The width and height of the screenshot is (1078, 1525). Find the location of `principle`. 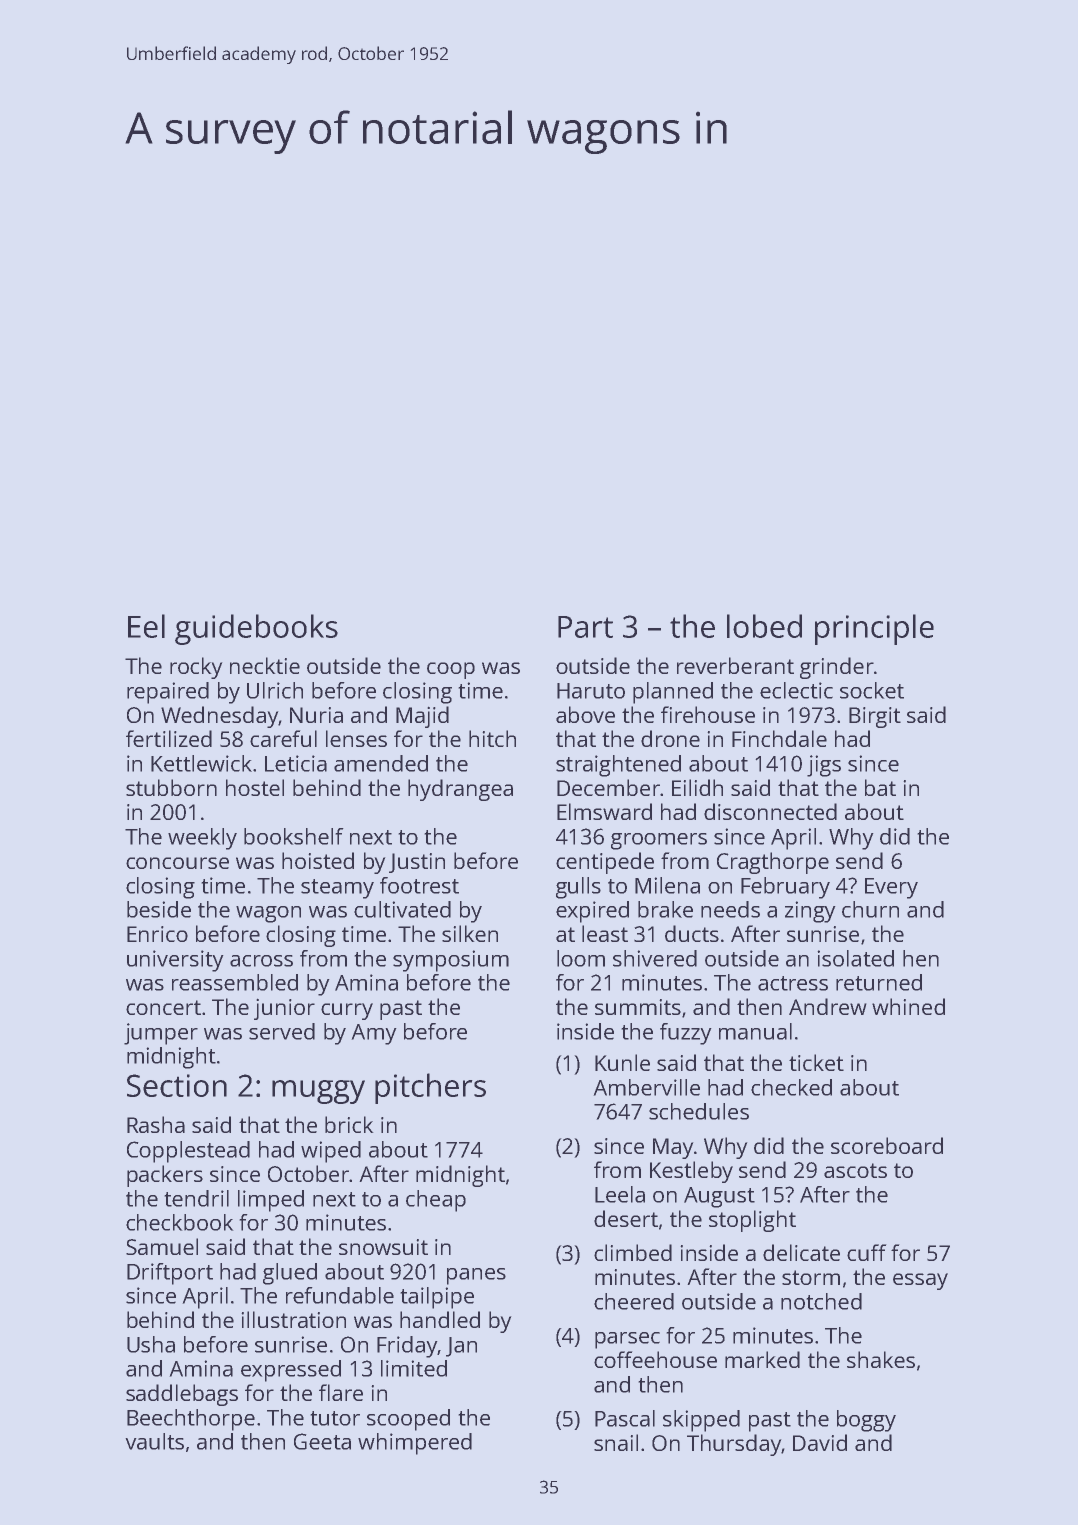

principle is located at coordinates (874, 629).
